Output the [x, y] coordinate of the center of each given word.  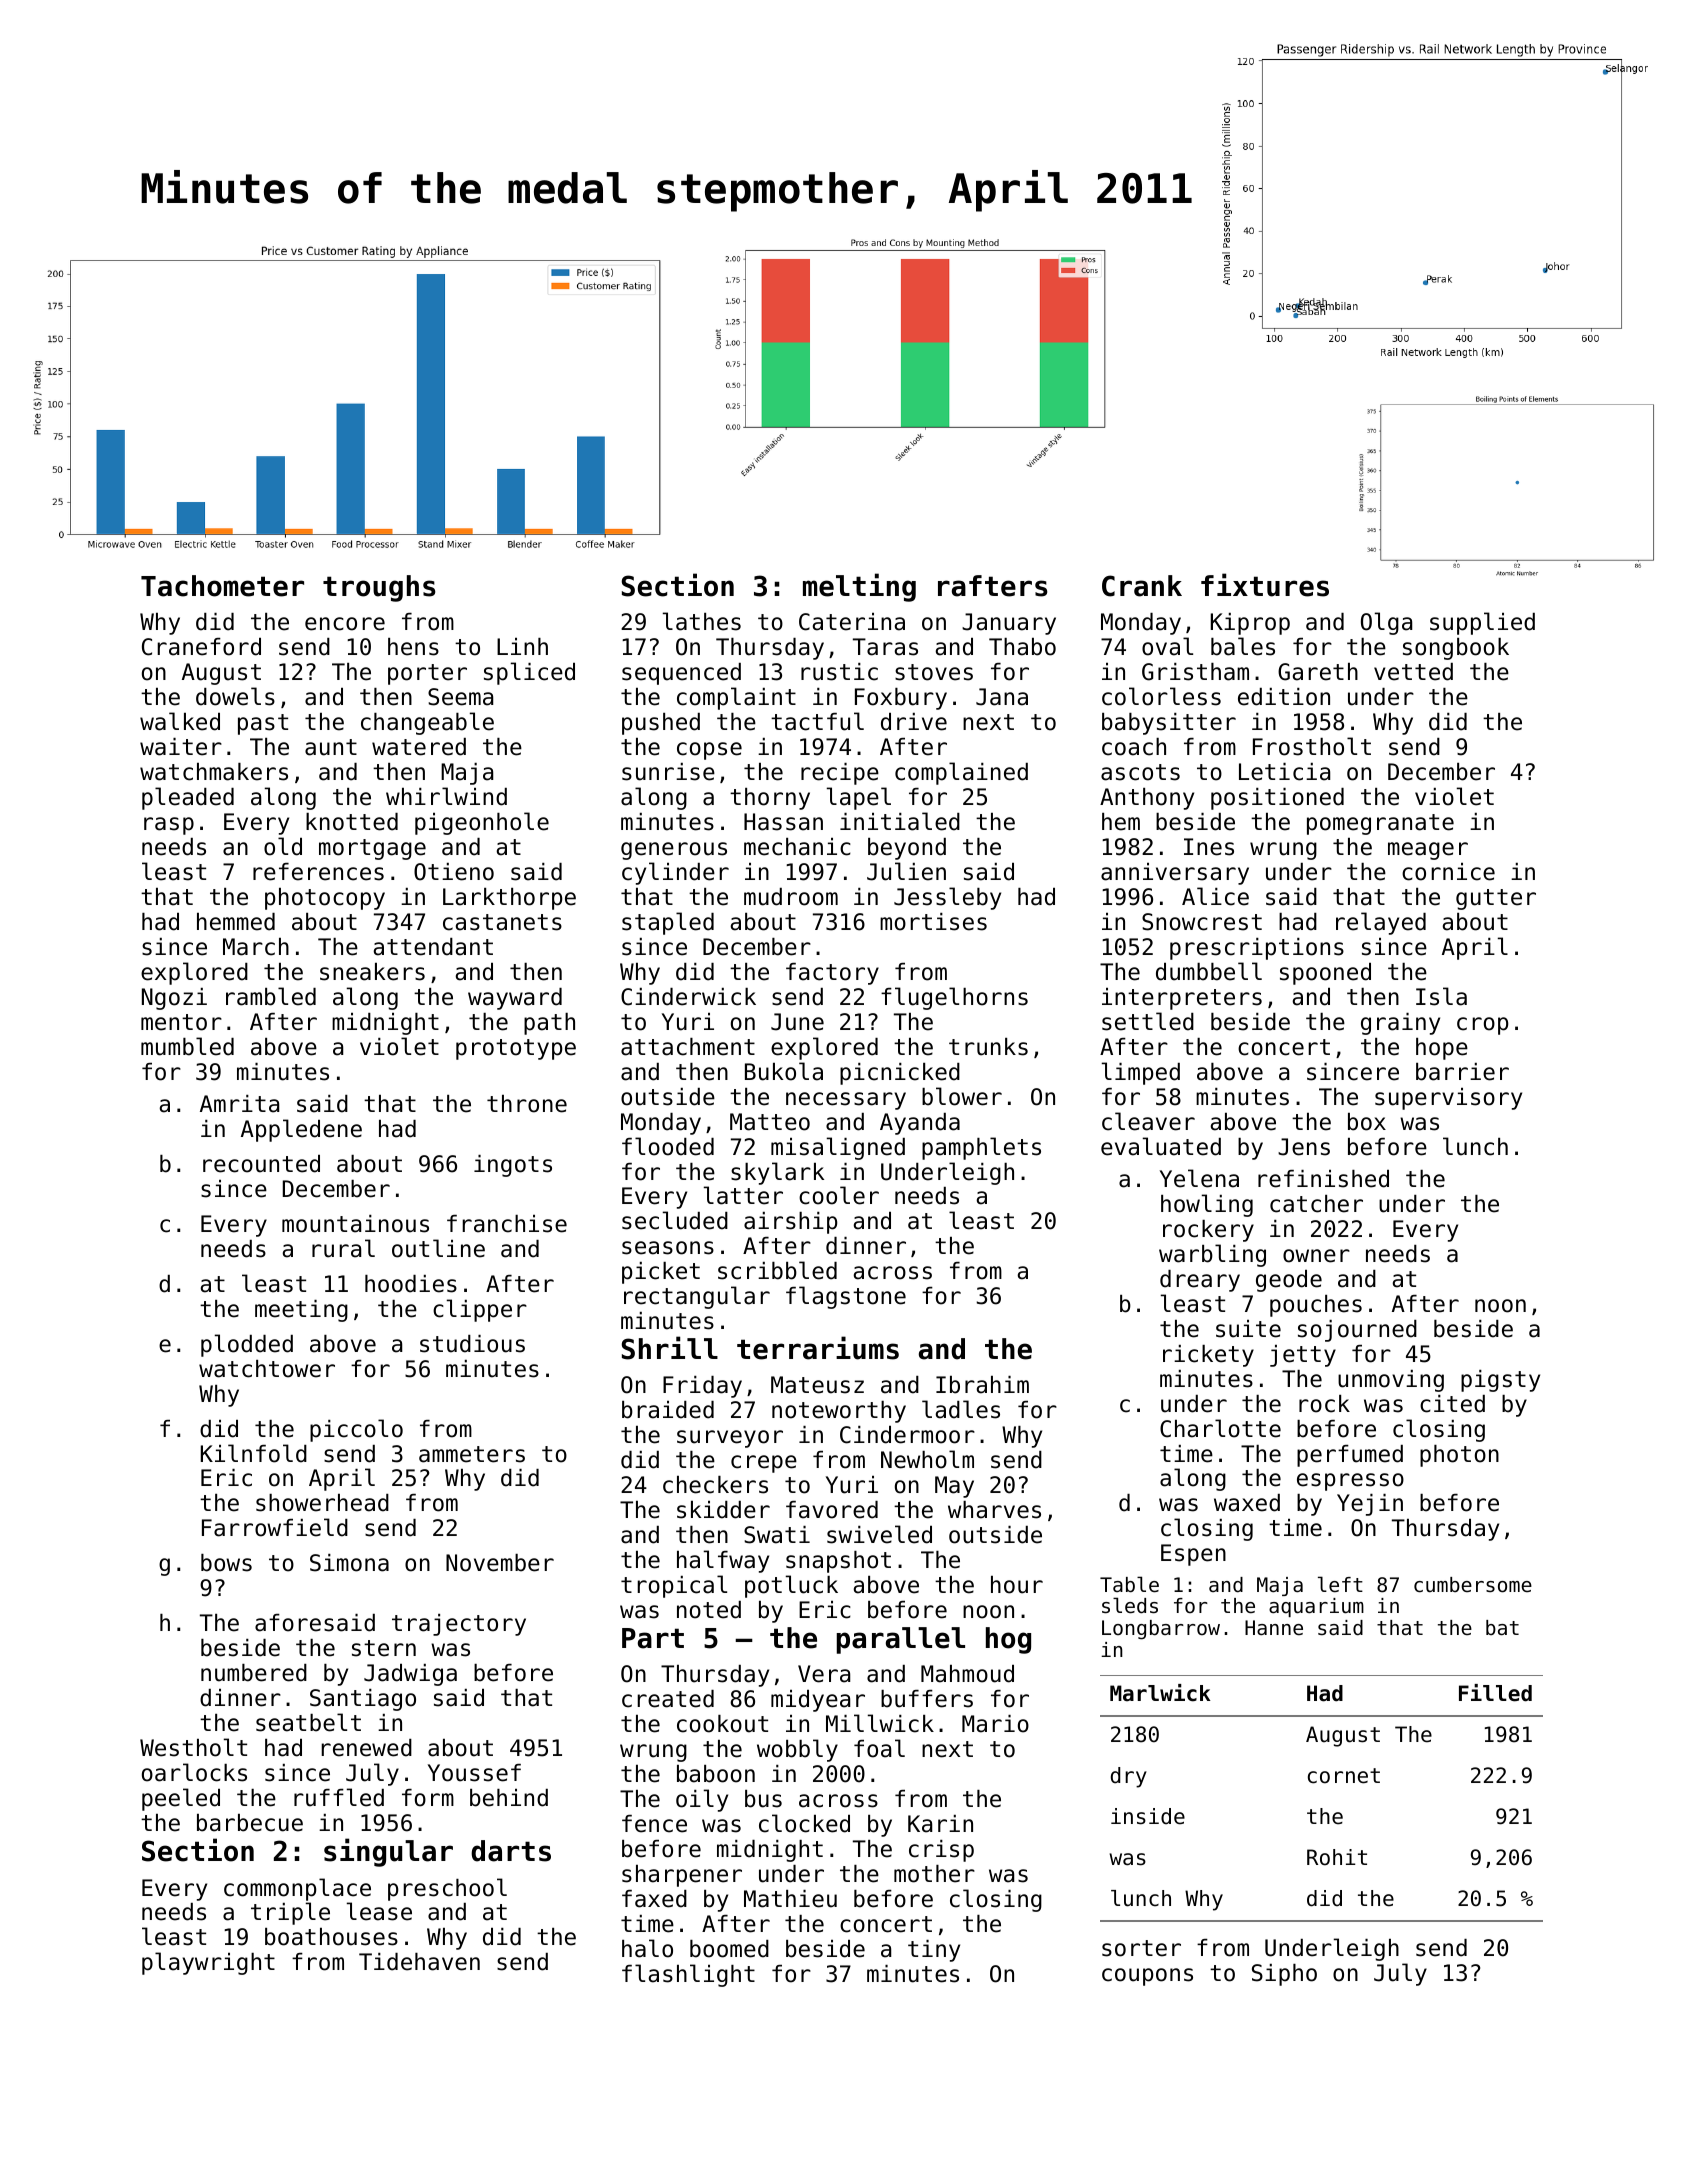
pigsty [1500, 1381]
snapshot [838, 1562]
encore [345, 624]
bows [226, 1563]
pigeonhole [482, 823]
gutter [1496, 899]
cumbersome [1473, 1585]
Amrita [239, 1104]
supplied [1482, 623]
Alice [1215, 896]
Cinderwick [688, 997]
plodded [247, 1345]
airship [790, 1223]
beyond [907, 849]
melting [859, 587]
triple [290, 1913]
